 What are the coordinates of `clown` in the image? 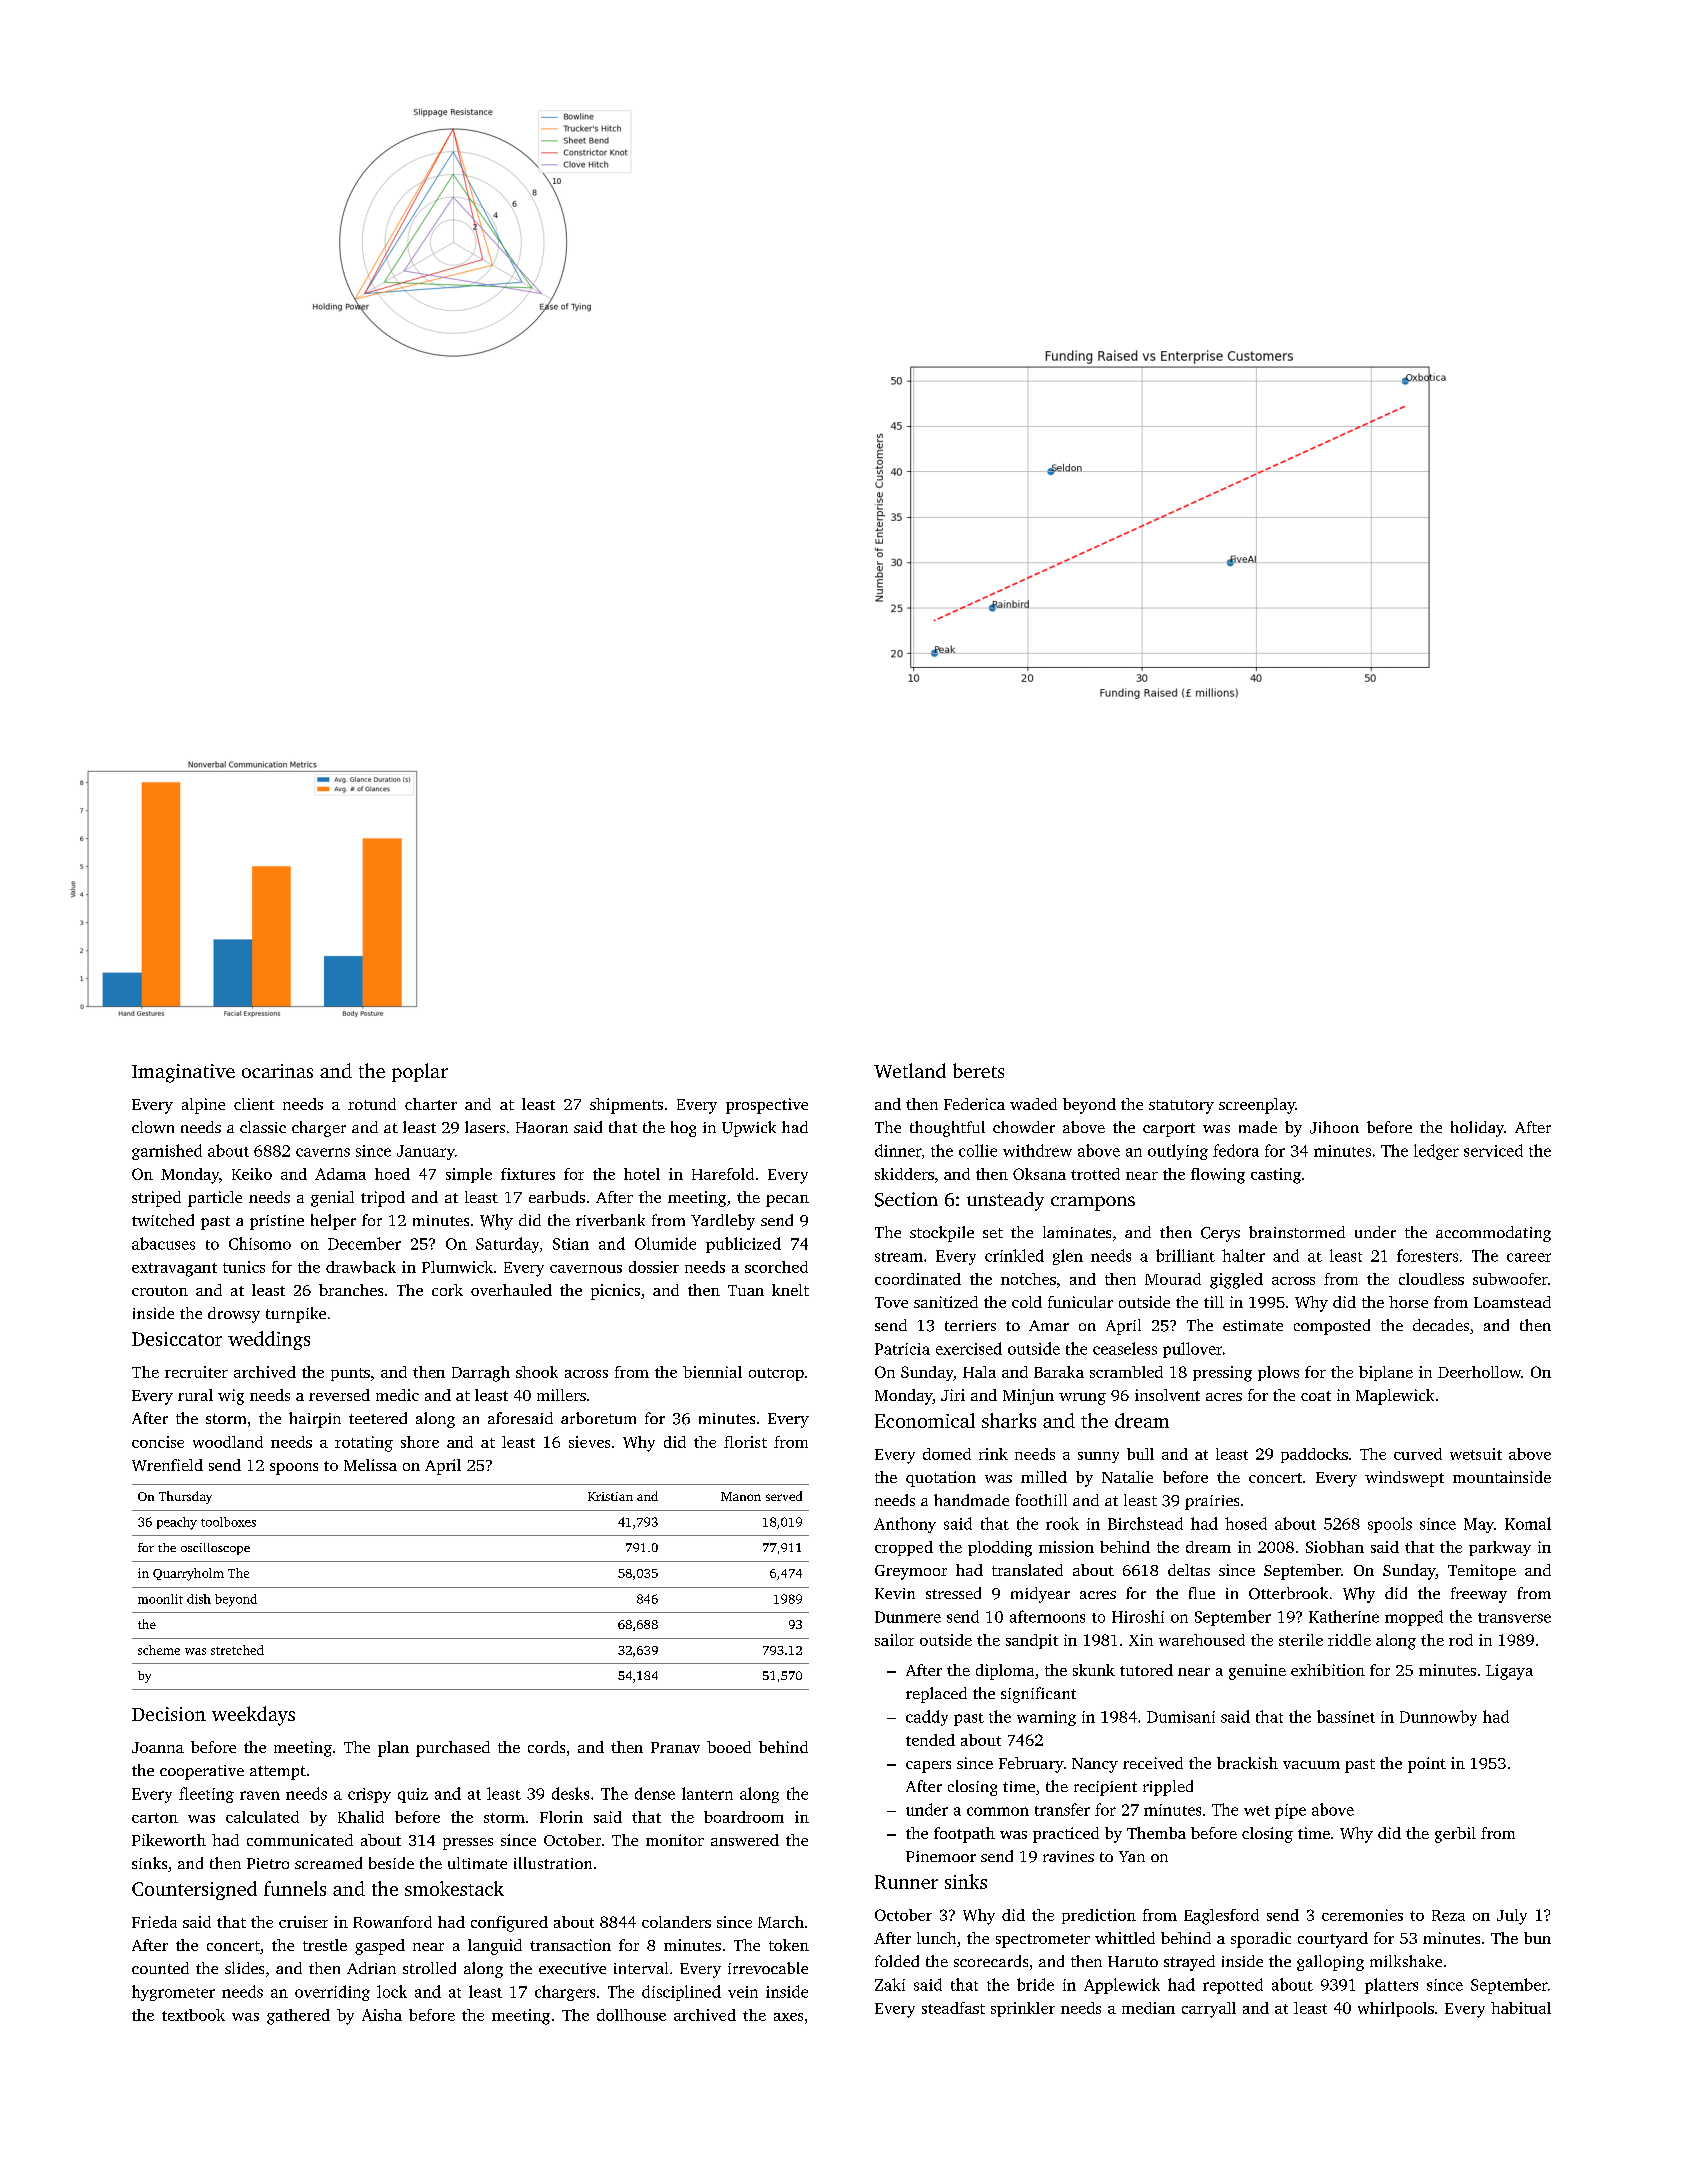 It's located at (153, 1127).
